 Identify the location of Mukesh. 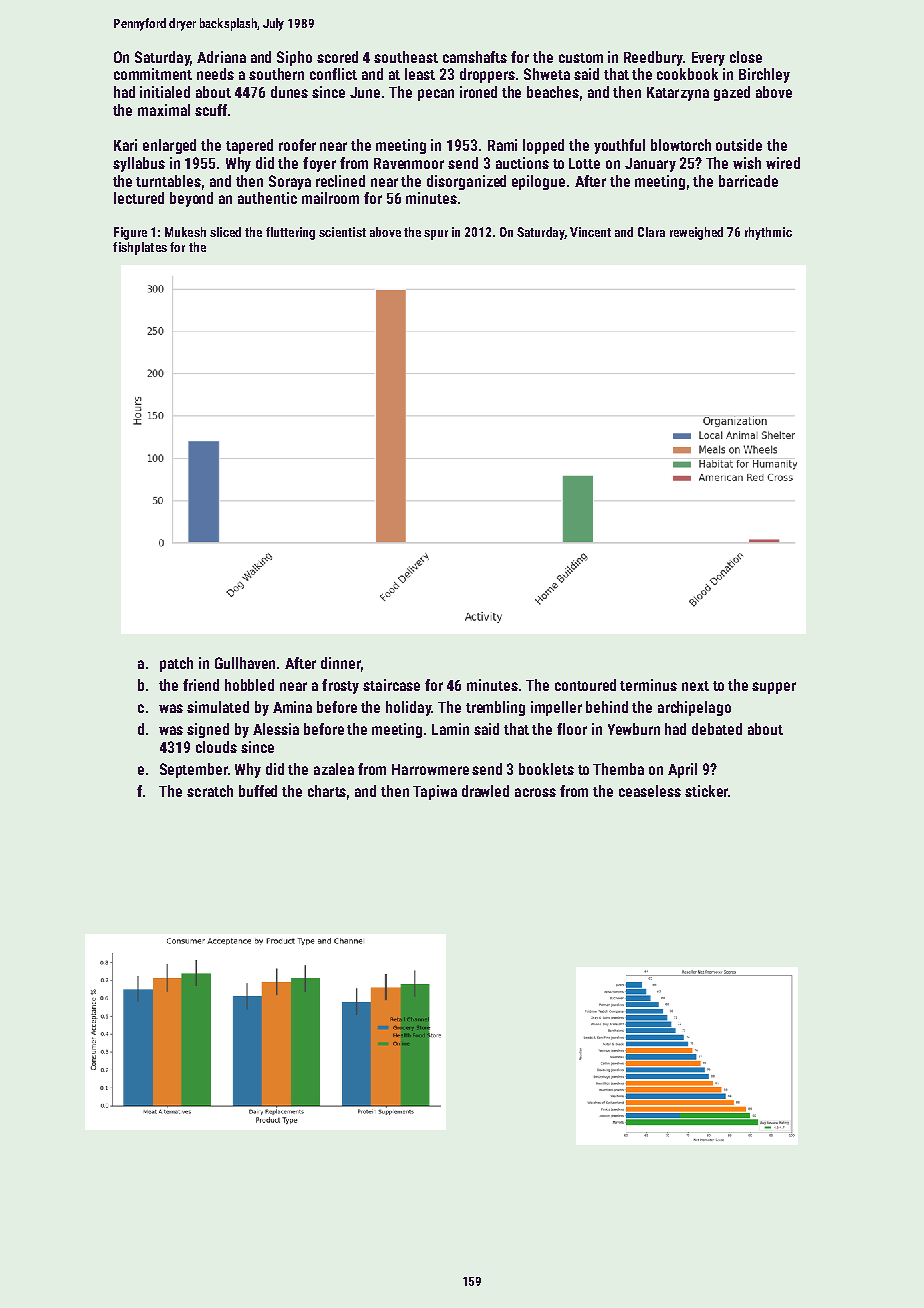
(185, 232).
